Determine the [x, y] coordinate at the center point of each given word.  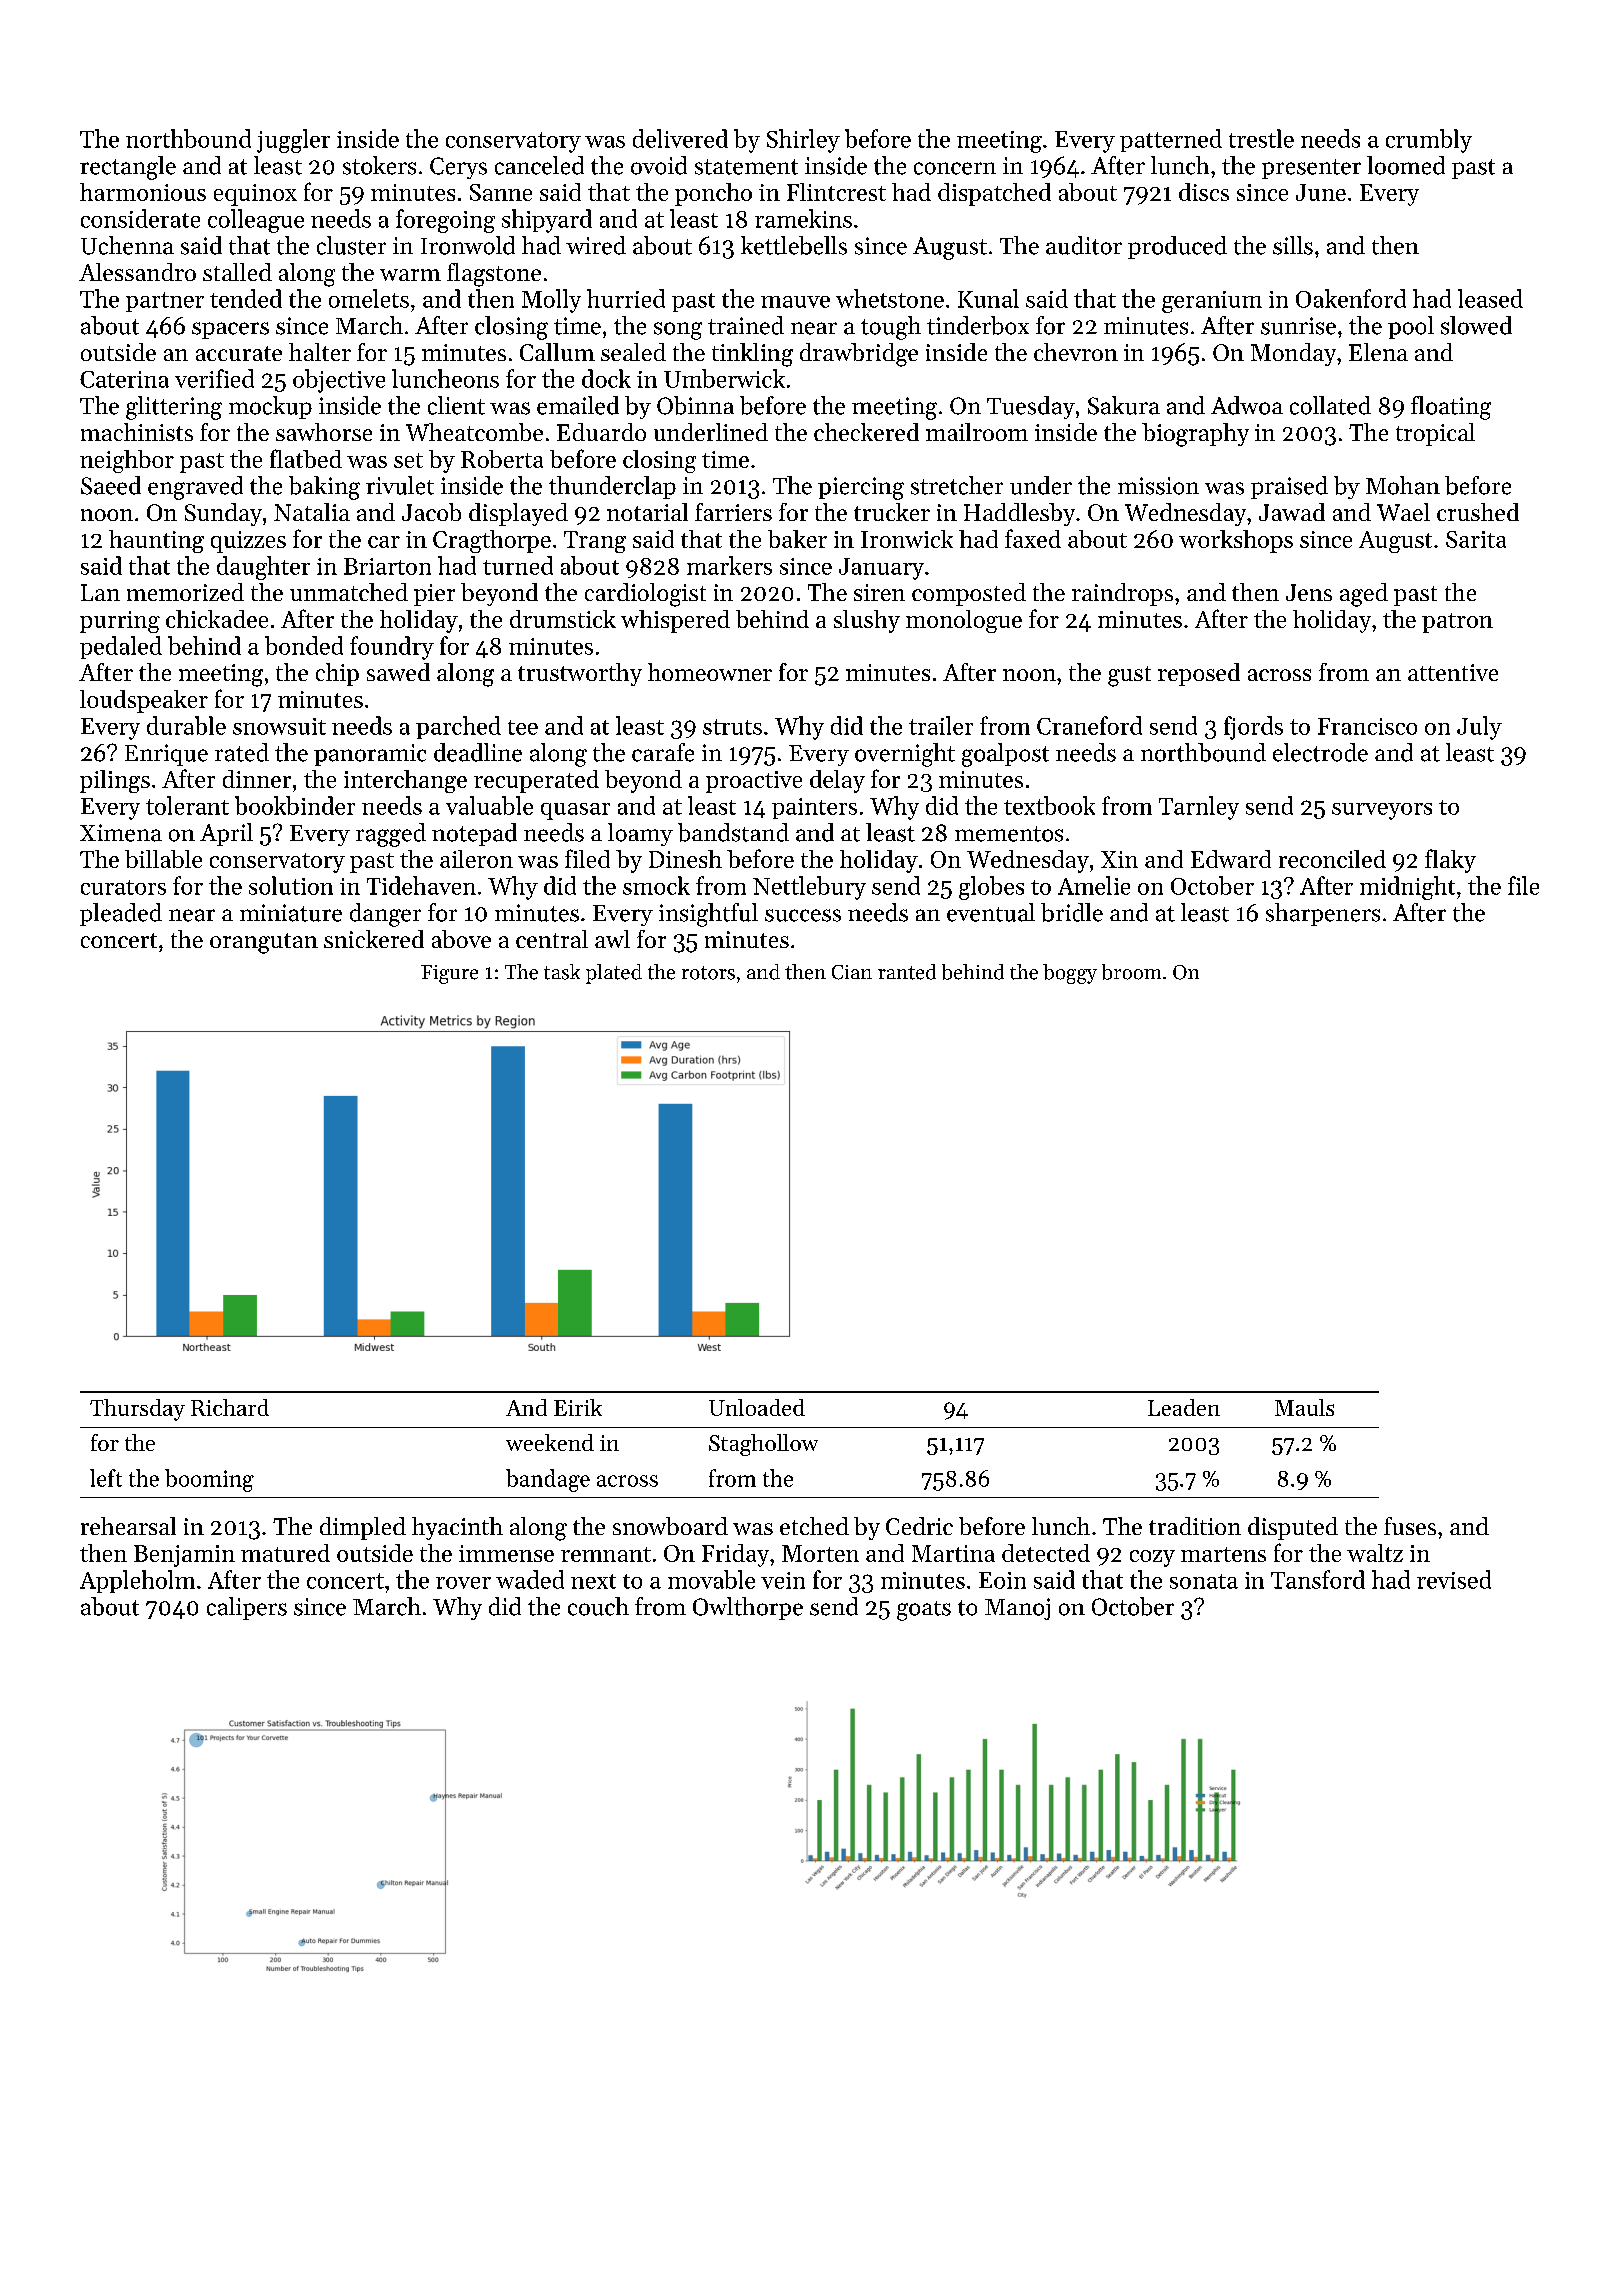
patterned [1171, 140]
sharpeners [1323, 914]
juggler [293, 141]
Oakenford [1351, 298]
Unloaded [757, 1407]
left [106, 1478]
